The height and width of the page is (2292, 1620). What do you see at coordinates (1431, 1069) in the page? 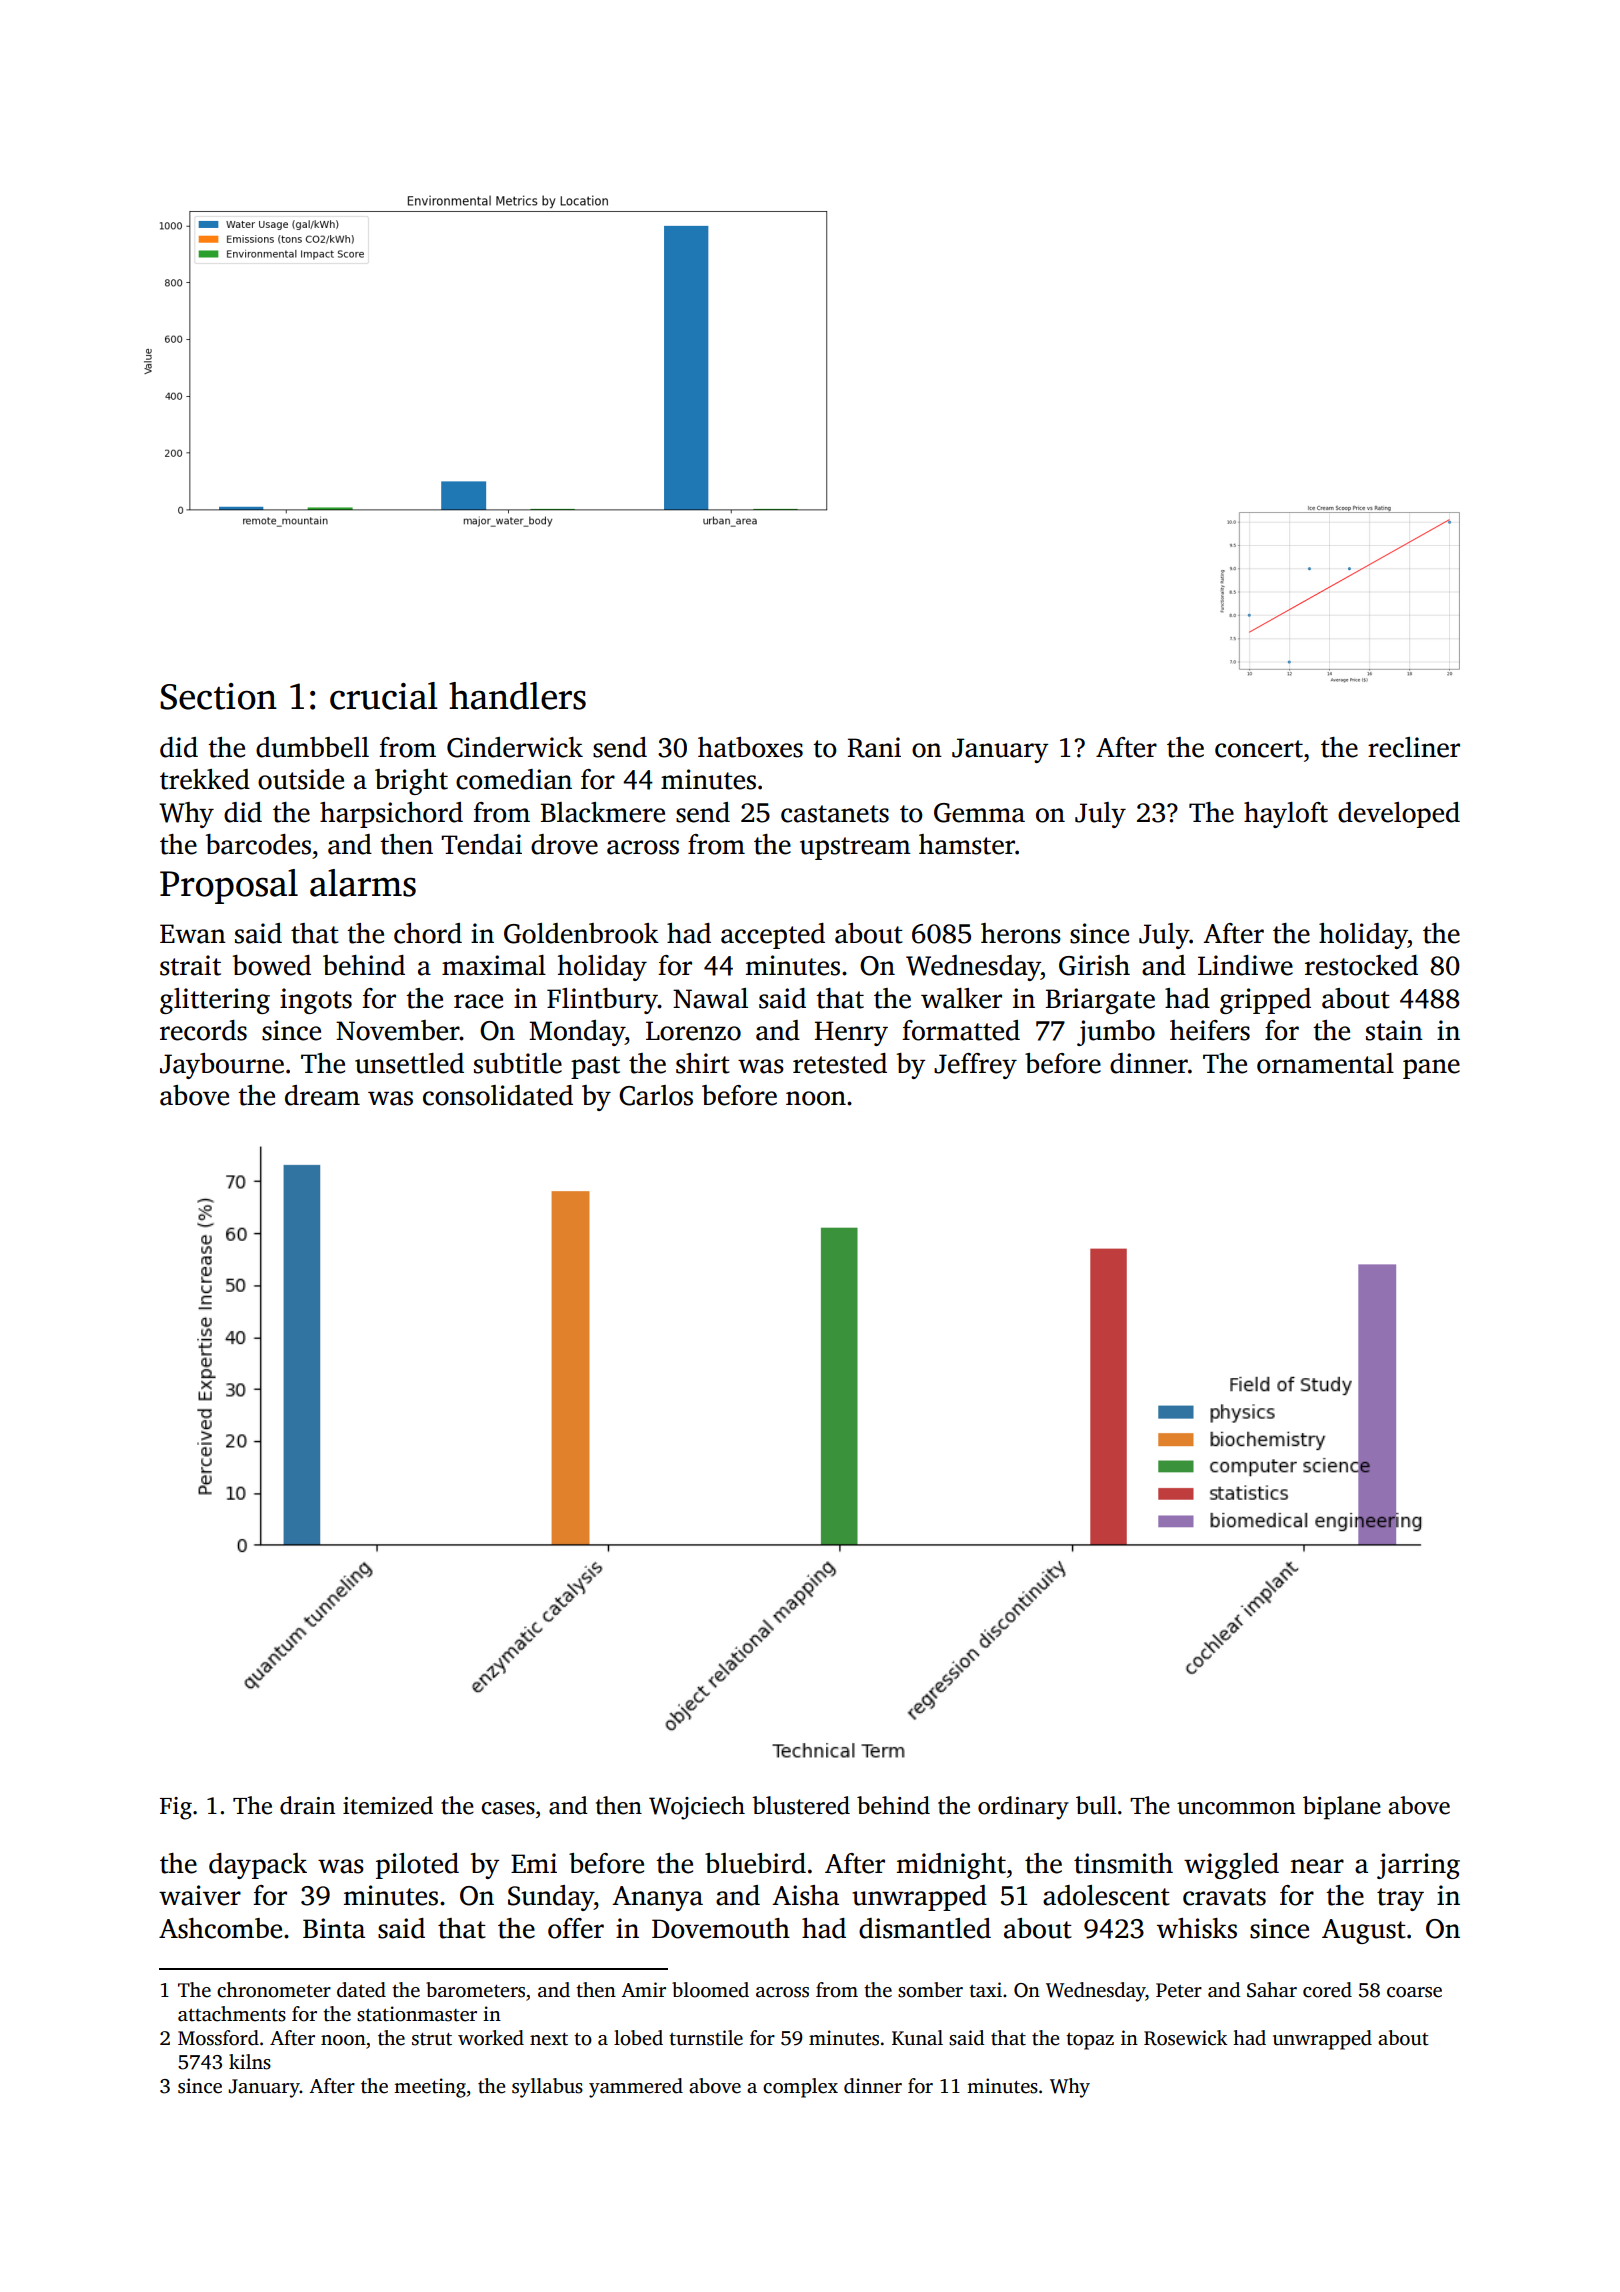
I see `pane` at bounding box center [1431, 1069].
